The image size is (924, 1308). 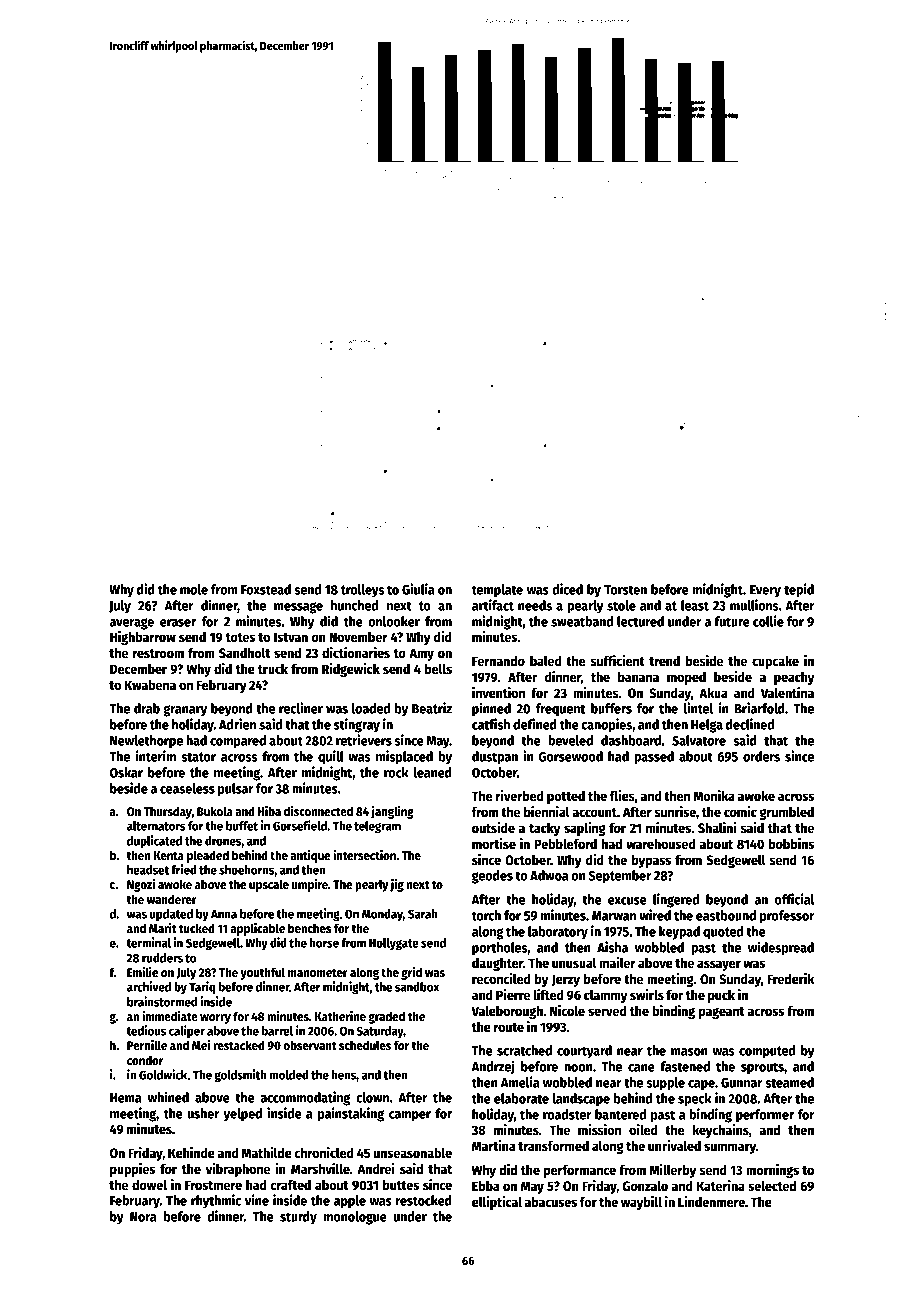 I want to click on reconciled, so click(x=501, y=978).
